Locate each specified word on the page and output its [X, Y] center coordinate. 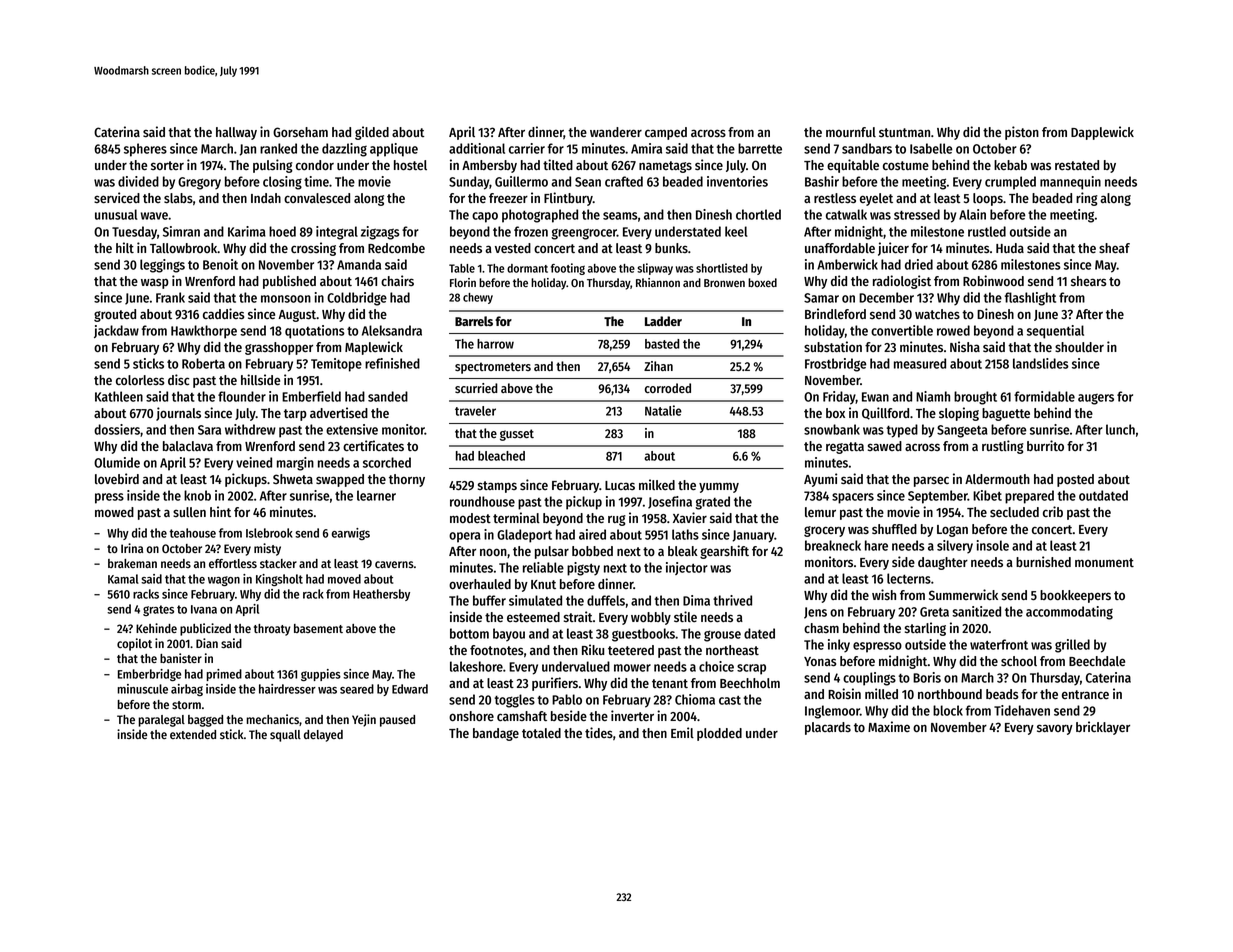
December [886, 297]
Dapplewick [1102, 133]
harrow [495, 344]
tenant [670, 683]
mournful [851, 132]
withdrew [250, 429]
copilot [134, 644]
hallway [236, 133]
